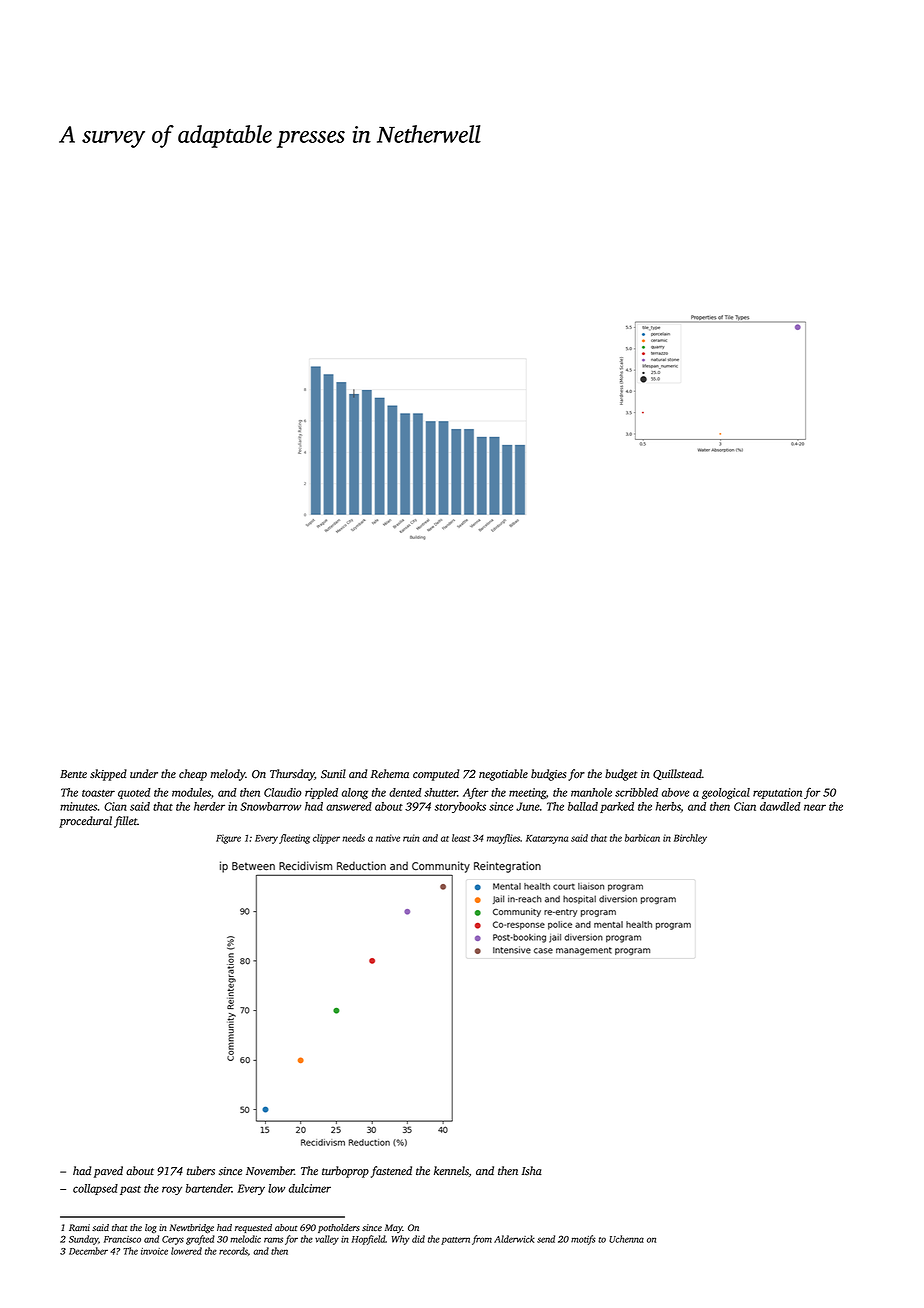  What do you see at coordinates (154, 1251) in the document?
I see `invoice` at bounding box center [154, 1251].
